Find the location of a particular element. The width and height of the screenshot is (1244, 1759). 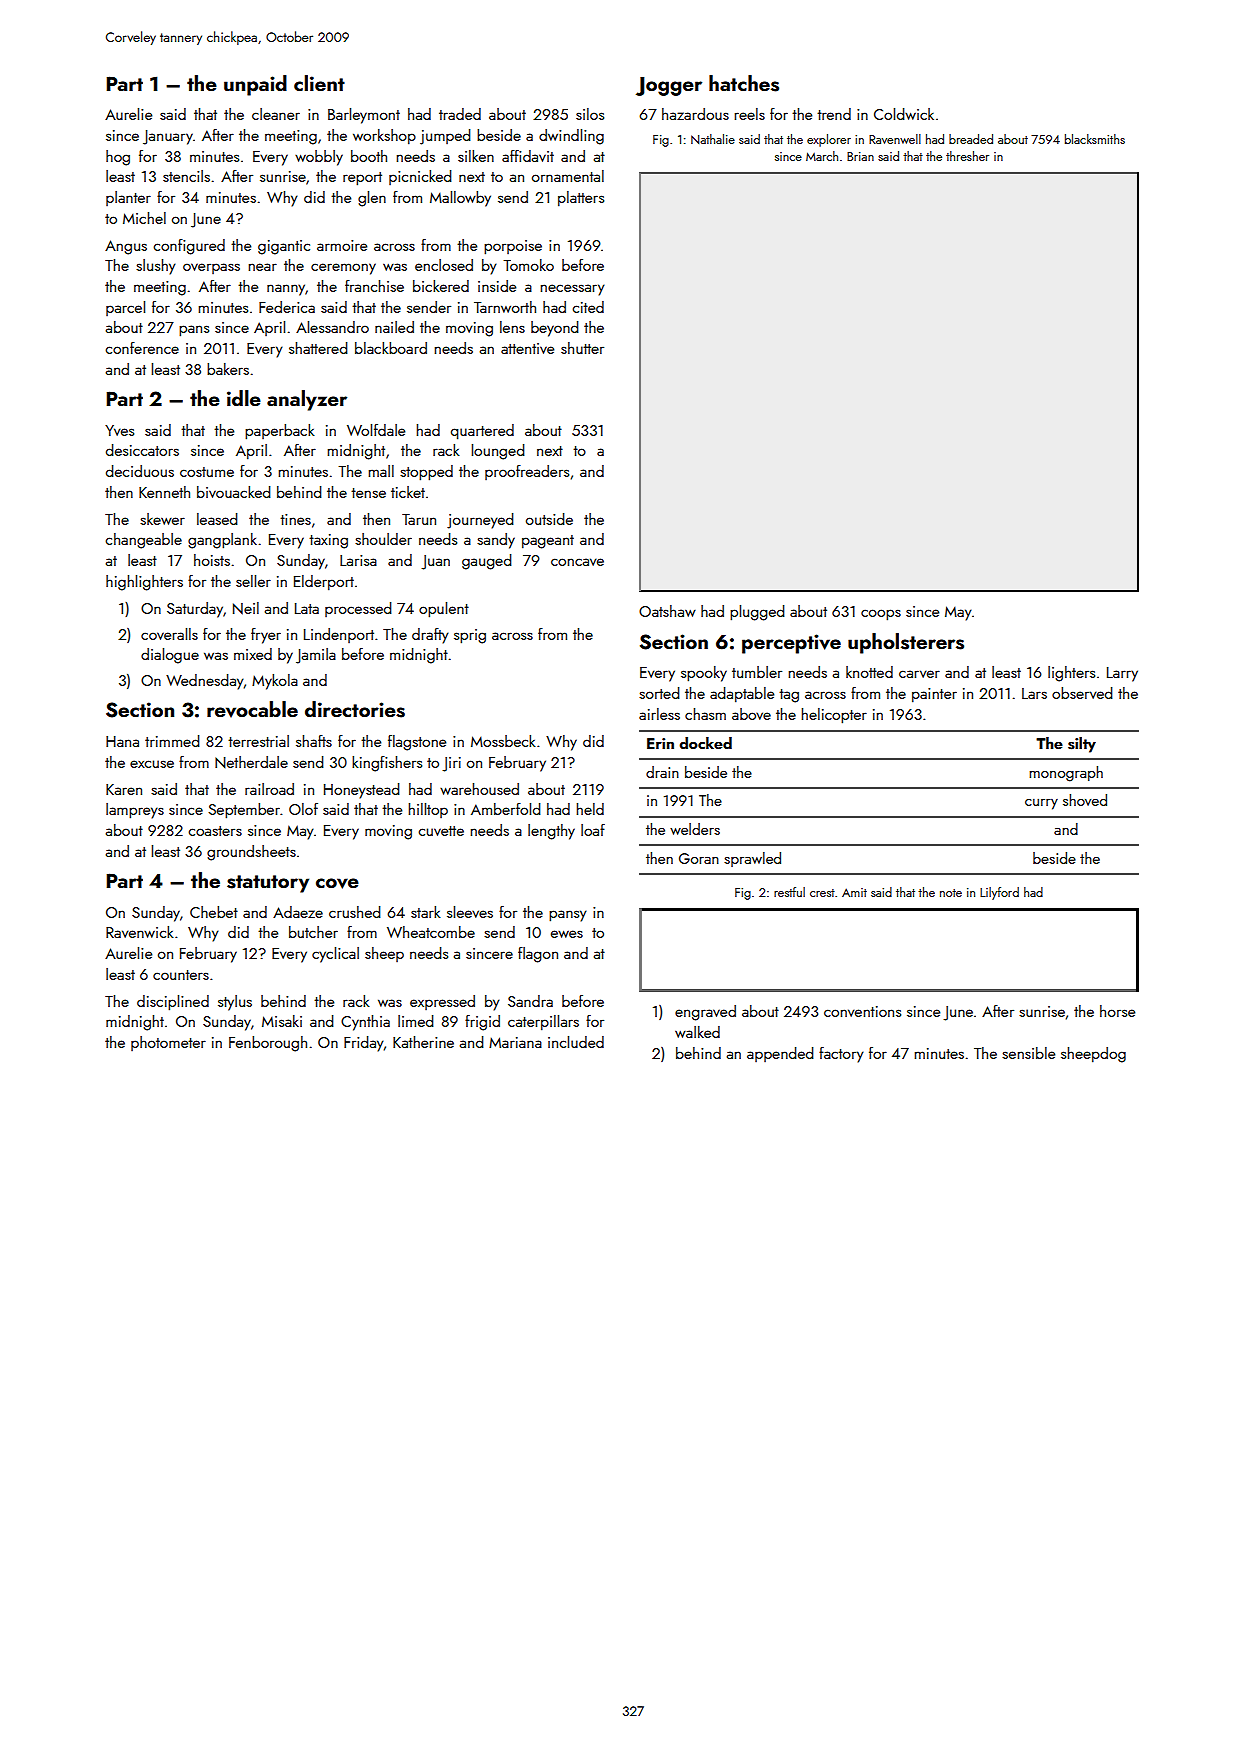

lounged is located at coordinates (498, 452).
